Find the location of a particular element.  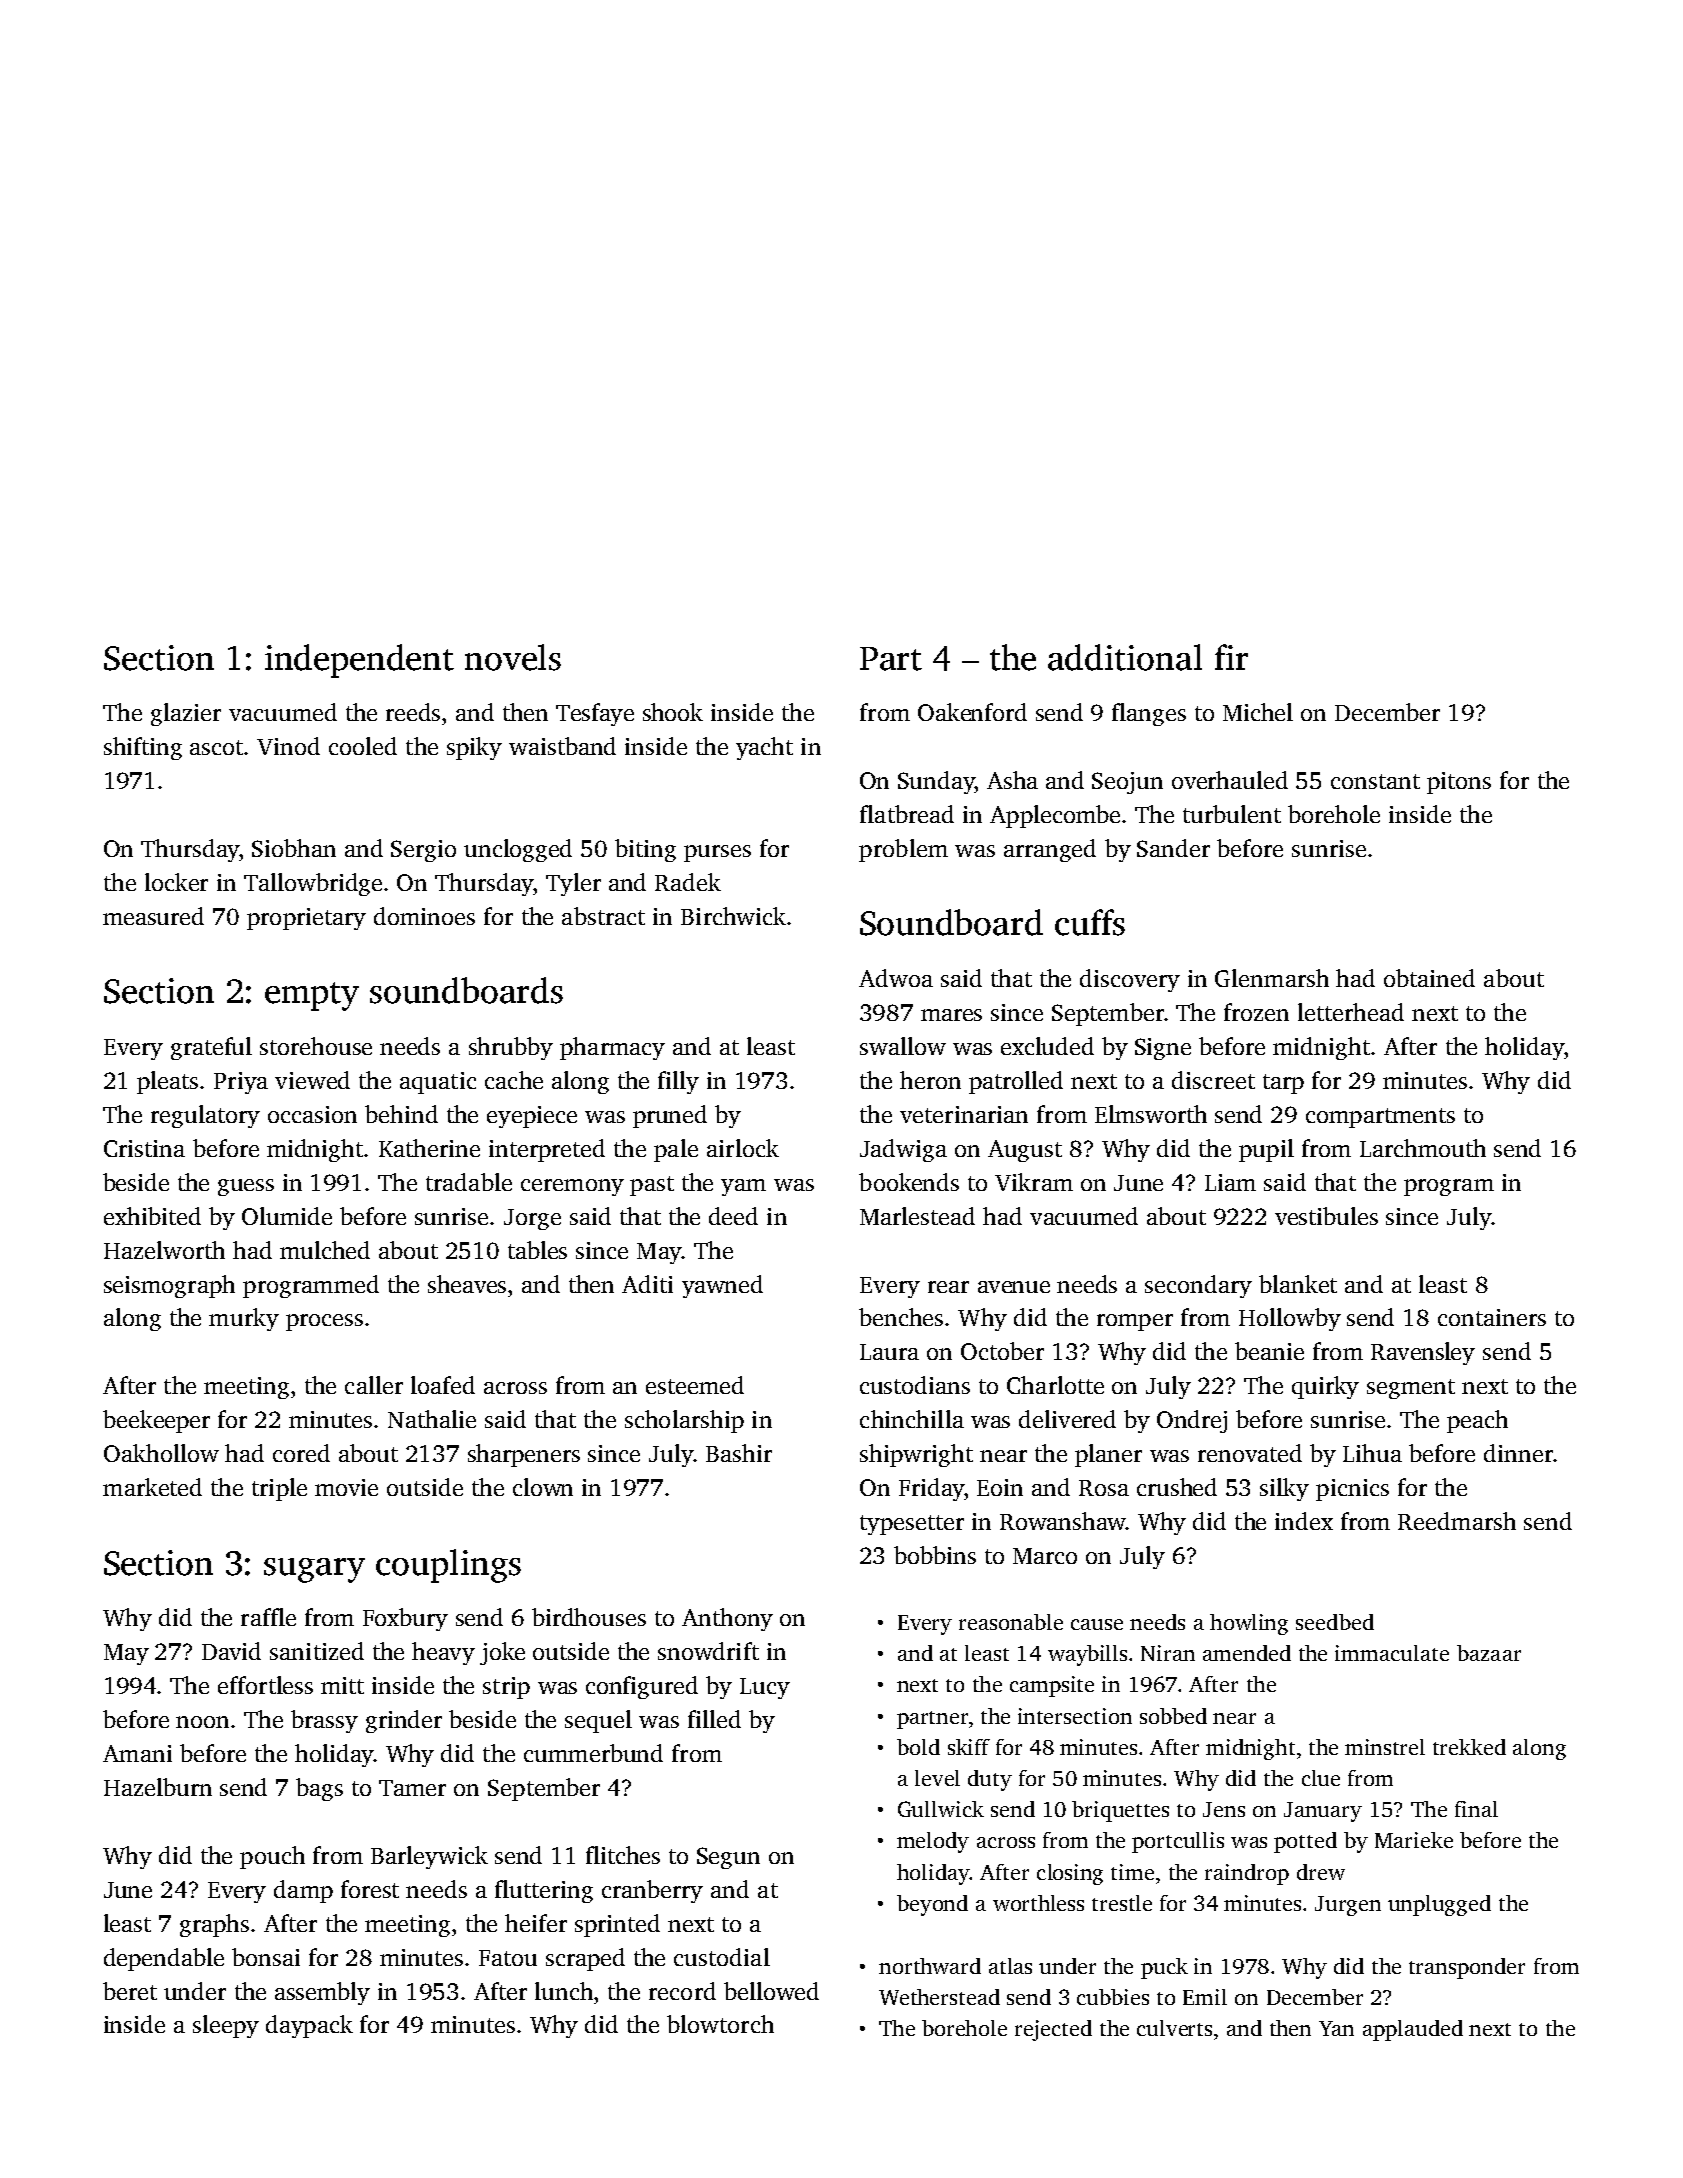

trekked is located at coordinates (1469, 1747).
